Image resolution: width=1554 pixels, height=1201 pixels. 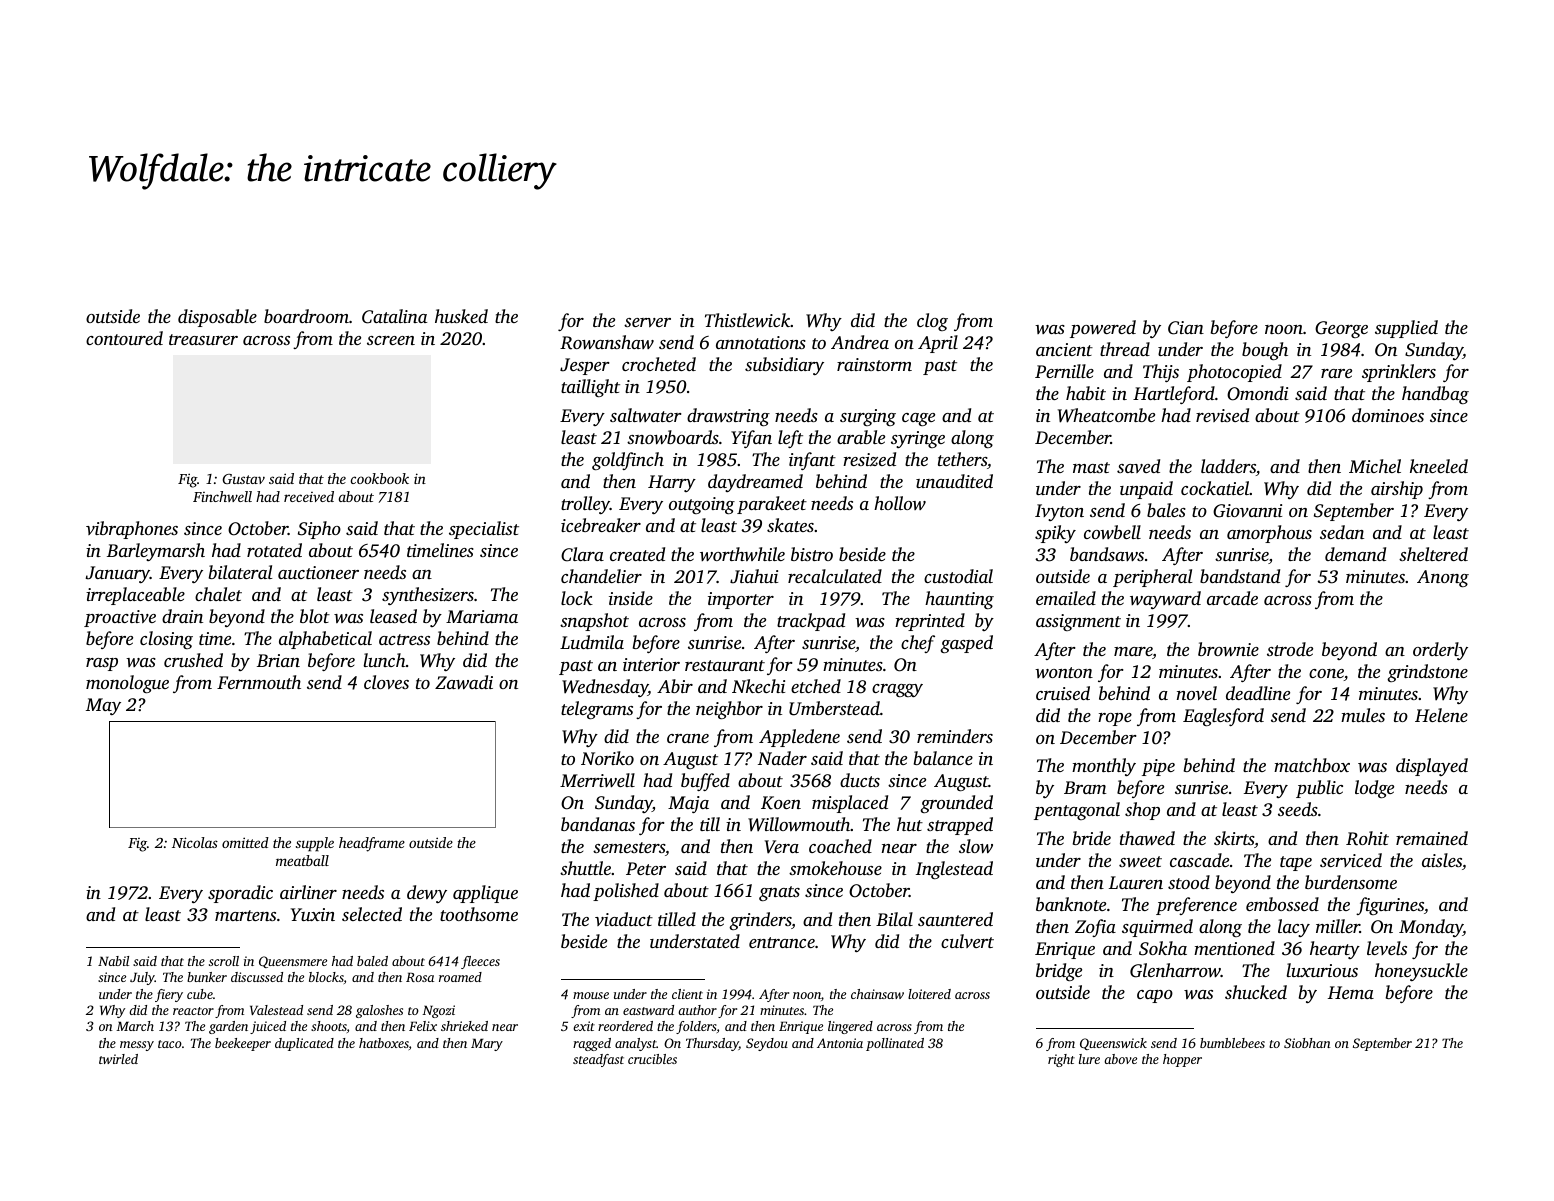 What do you see at coordinates (124, 338) in the image?
I see `contoured` at bounding box center [124, 338].
